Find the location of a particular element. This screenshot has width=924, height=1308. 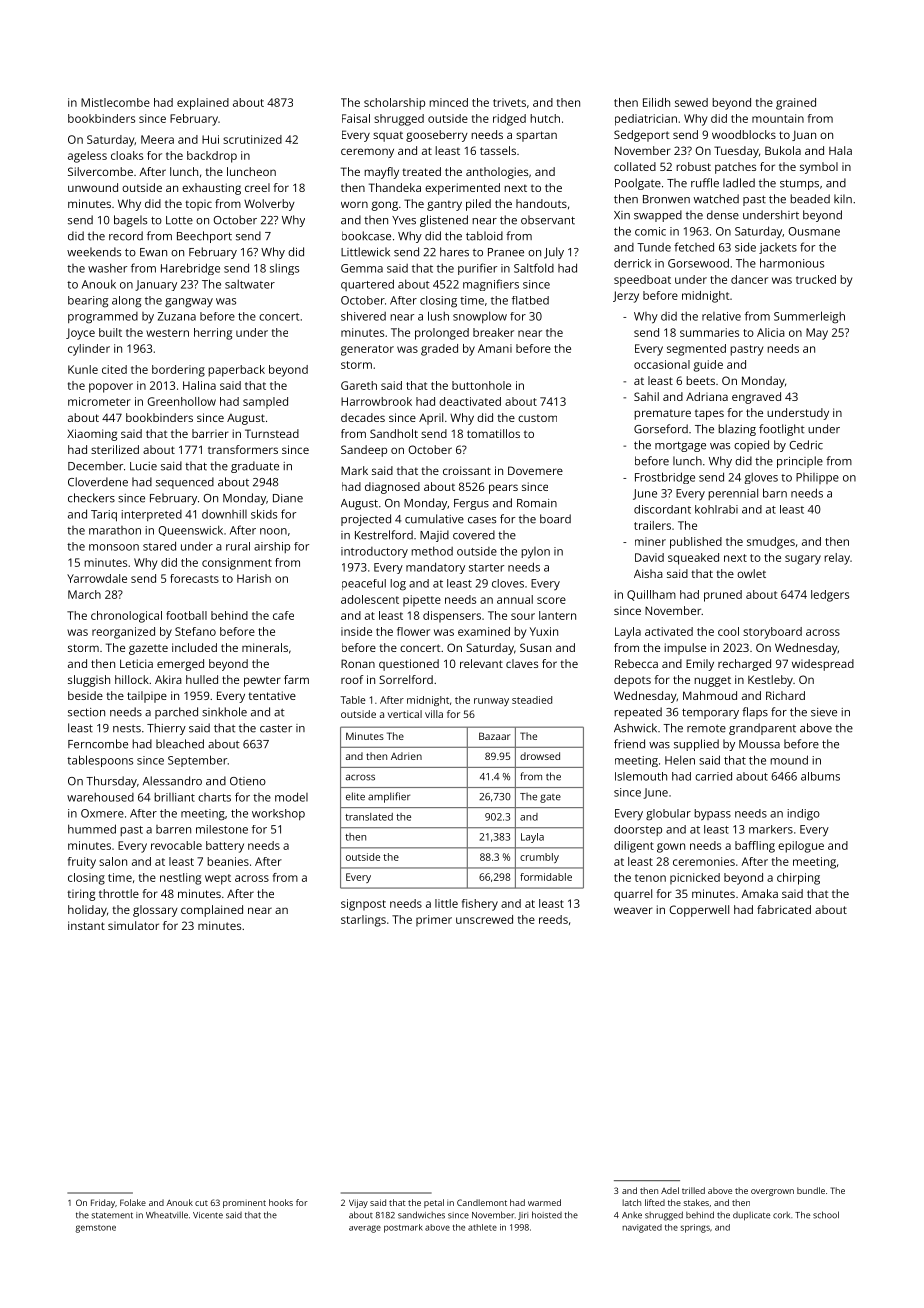

scholarship is located at coordinates (394, 104).
